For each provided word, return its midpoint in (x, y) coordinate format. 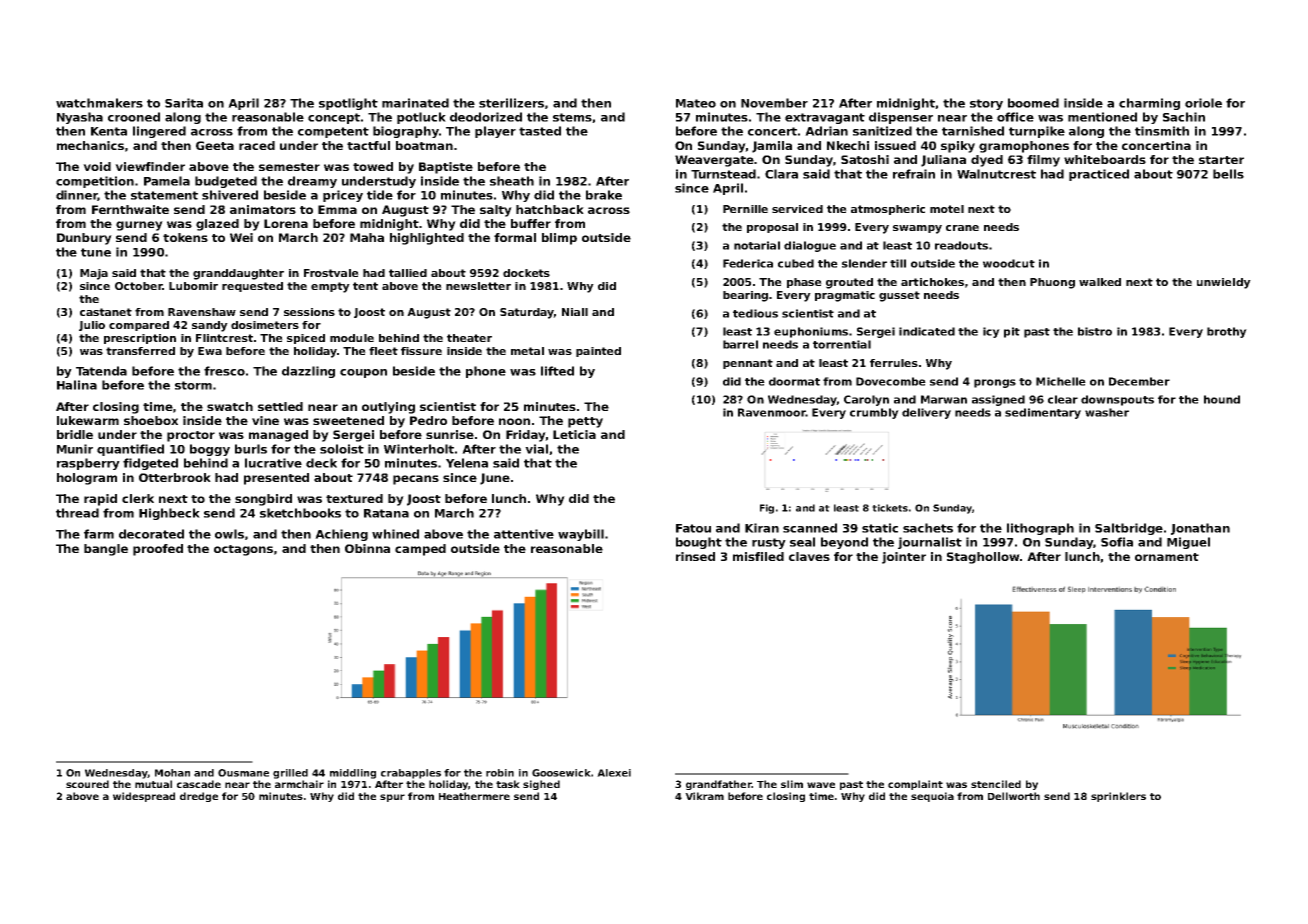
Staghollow (983, 558)
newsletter (478, 286)
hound (1222, 399)
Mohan (172, 773)
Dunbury (84, 239)
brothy (1227, 332)
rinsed (695, 556)
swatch (230, 406)
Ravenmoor (772, 412)
